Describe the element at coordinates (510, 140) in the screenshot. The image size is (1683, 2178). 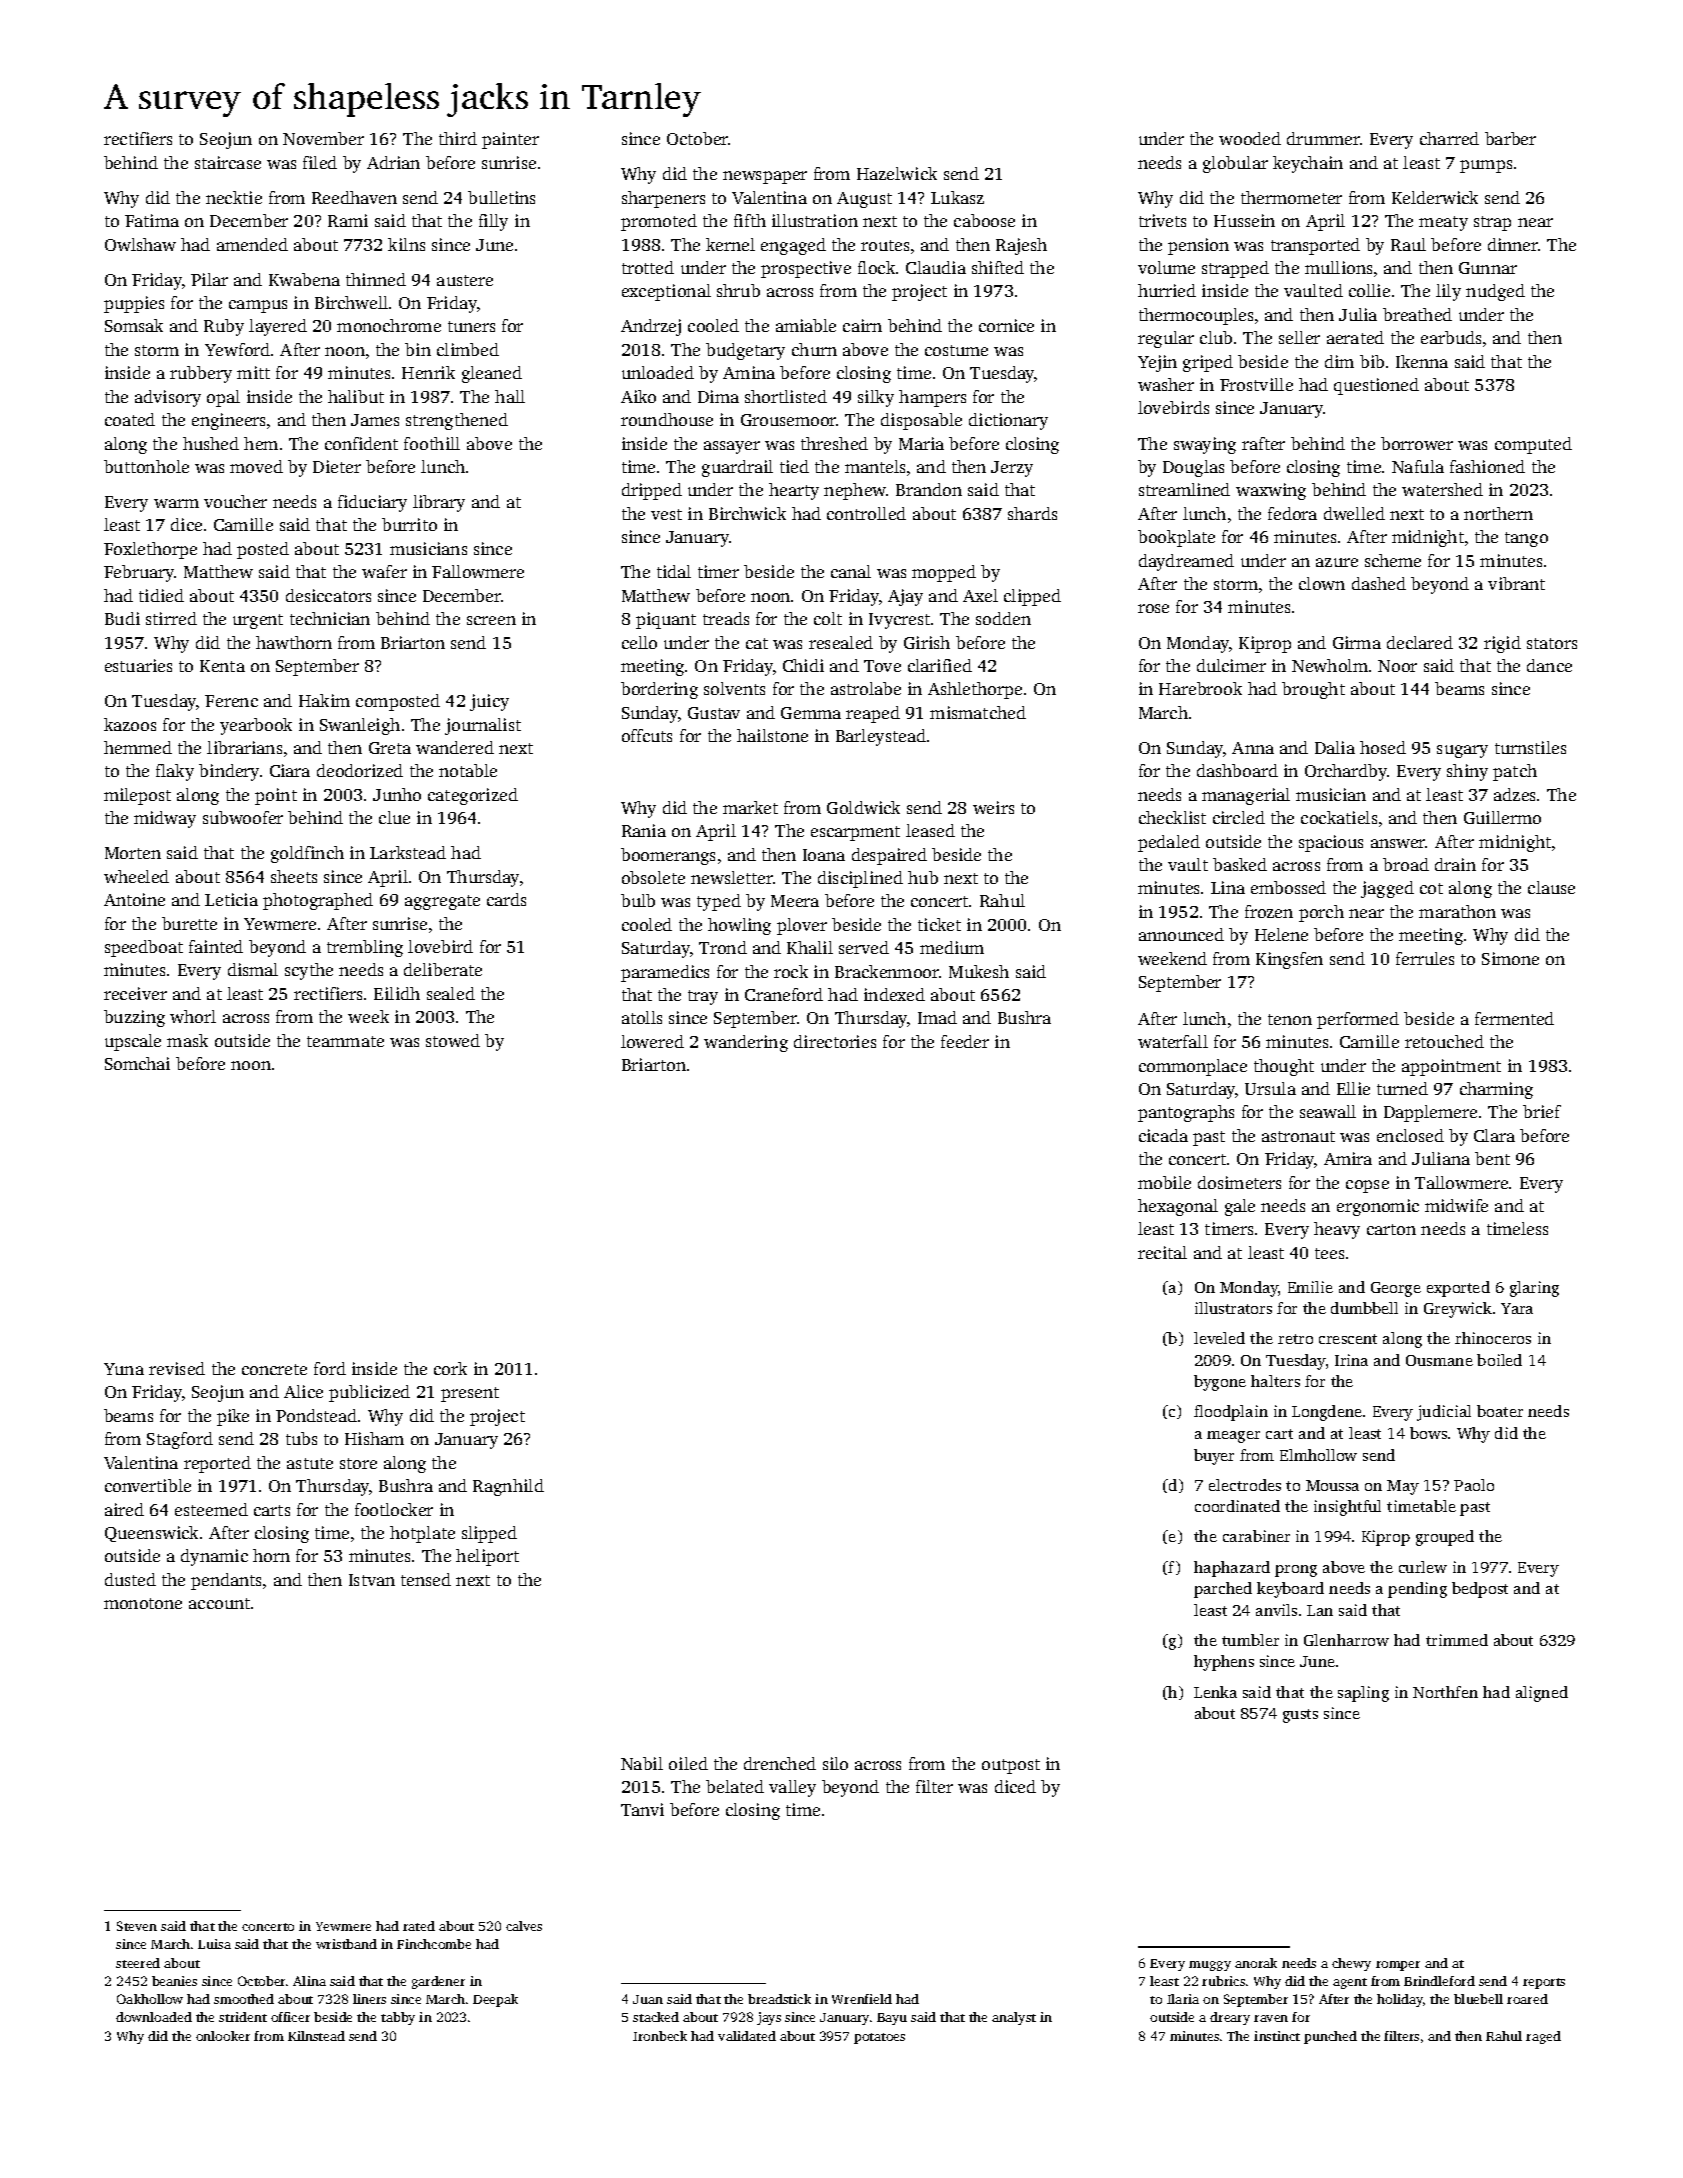
I see `painter` at that location.
